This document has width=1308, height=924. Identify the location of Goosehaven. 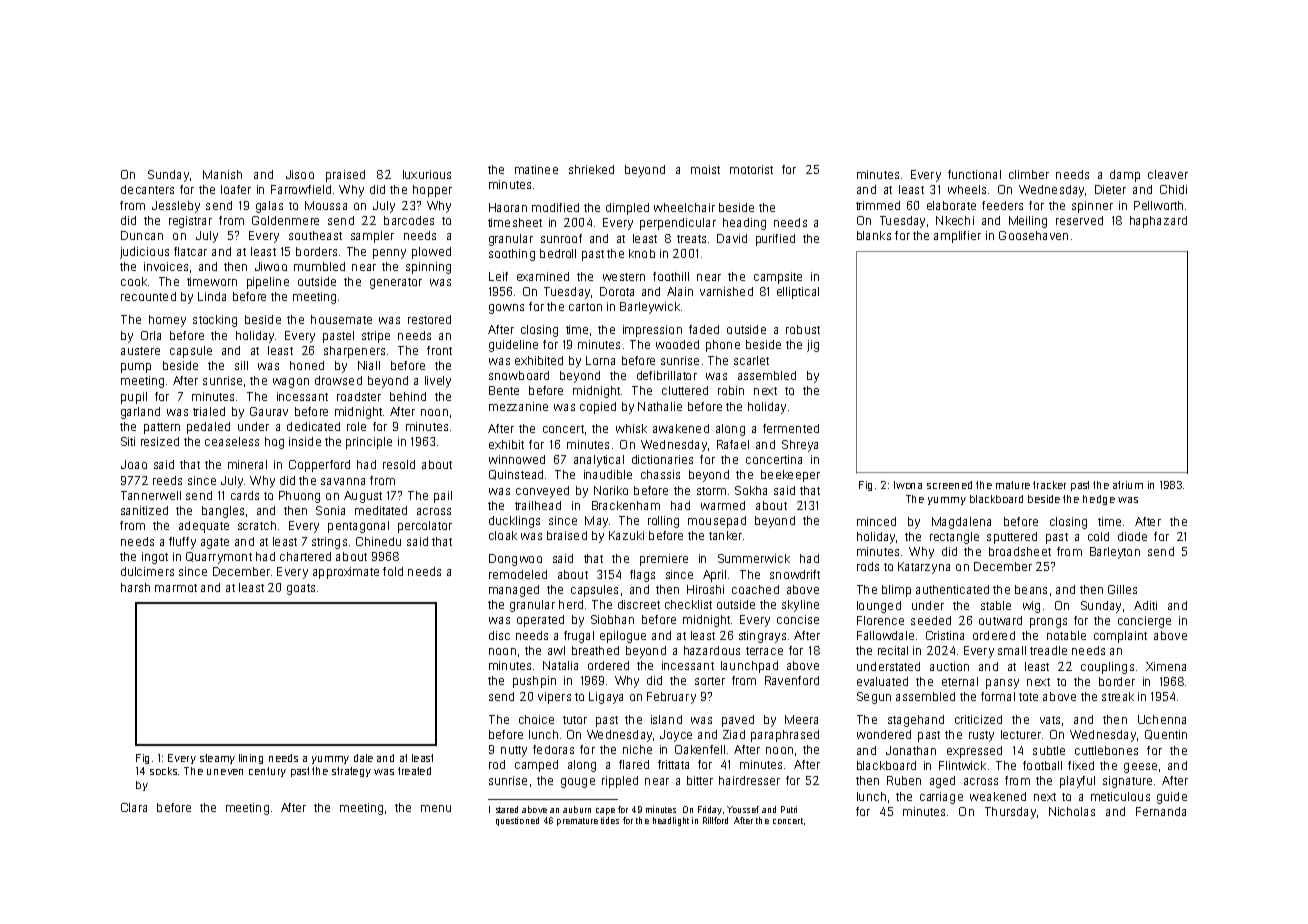
(1033, 235).
